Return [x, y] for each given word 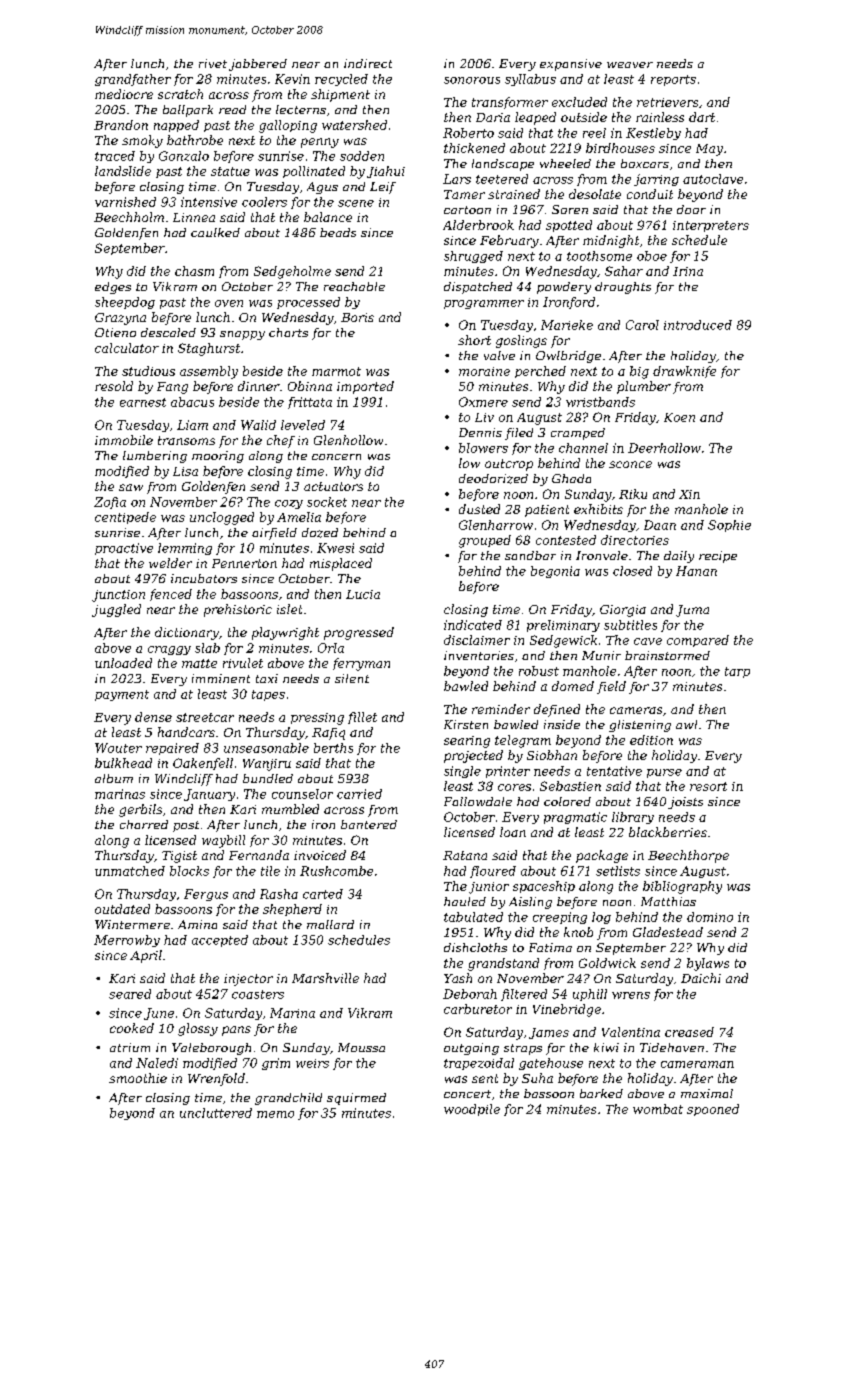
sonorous [472, 80]
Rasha [279, 894]
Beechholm [129, 217]
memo [275, 1114]
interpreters [711, 226]
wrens [631, 995]
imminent [221, 678]
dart [702, 117]
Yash [458, 978]
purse [664, 773]
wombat [658, 1109]
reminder [501, 709]
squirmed [356, 1099]
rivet [213, 63]
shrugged [473, 257]
